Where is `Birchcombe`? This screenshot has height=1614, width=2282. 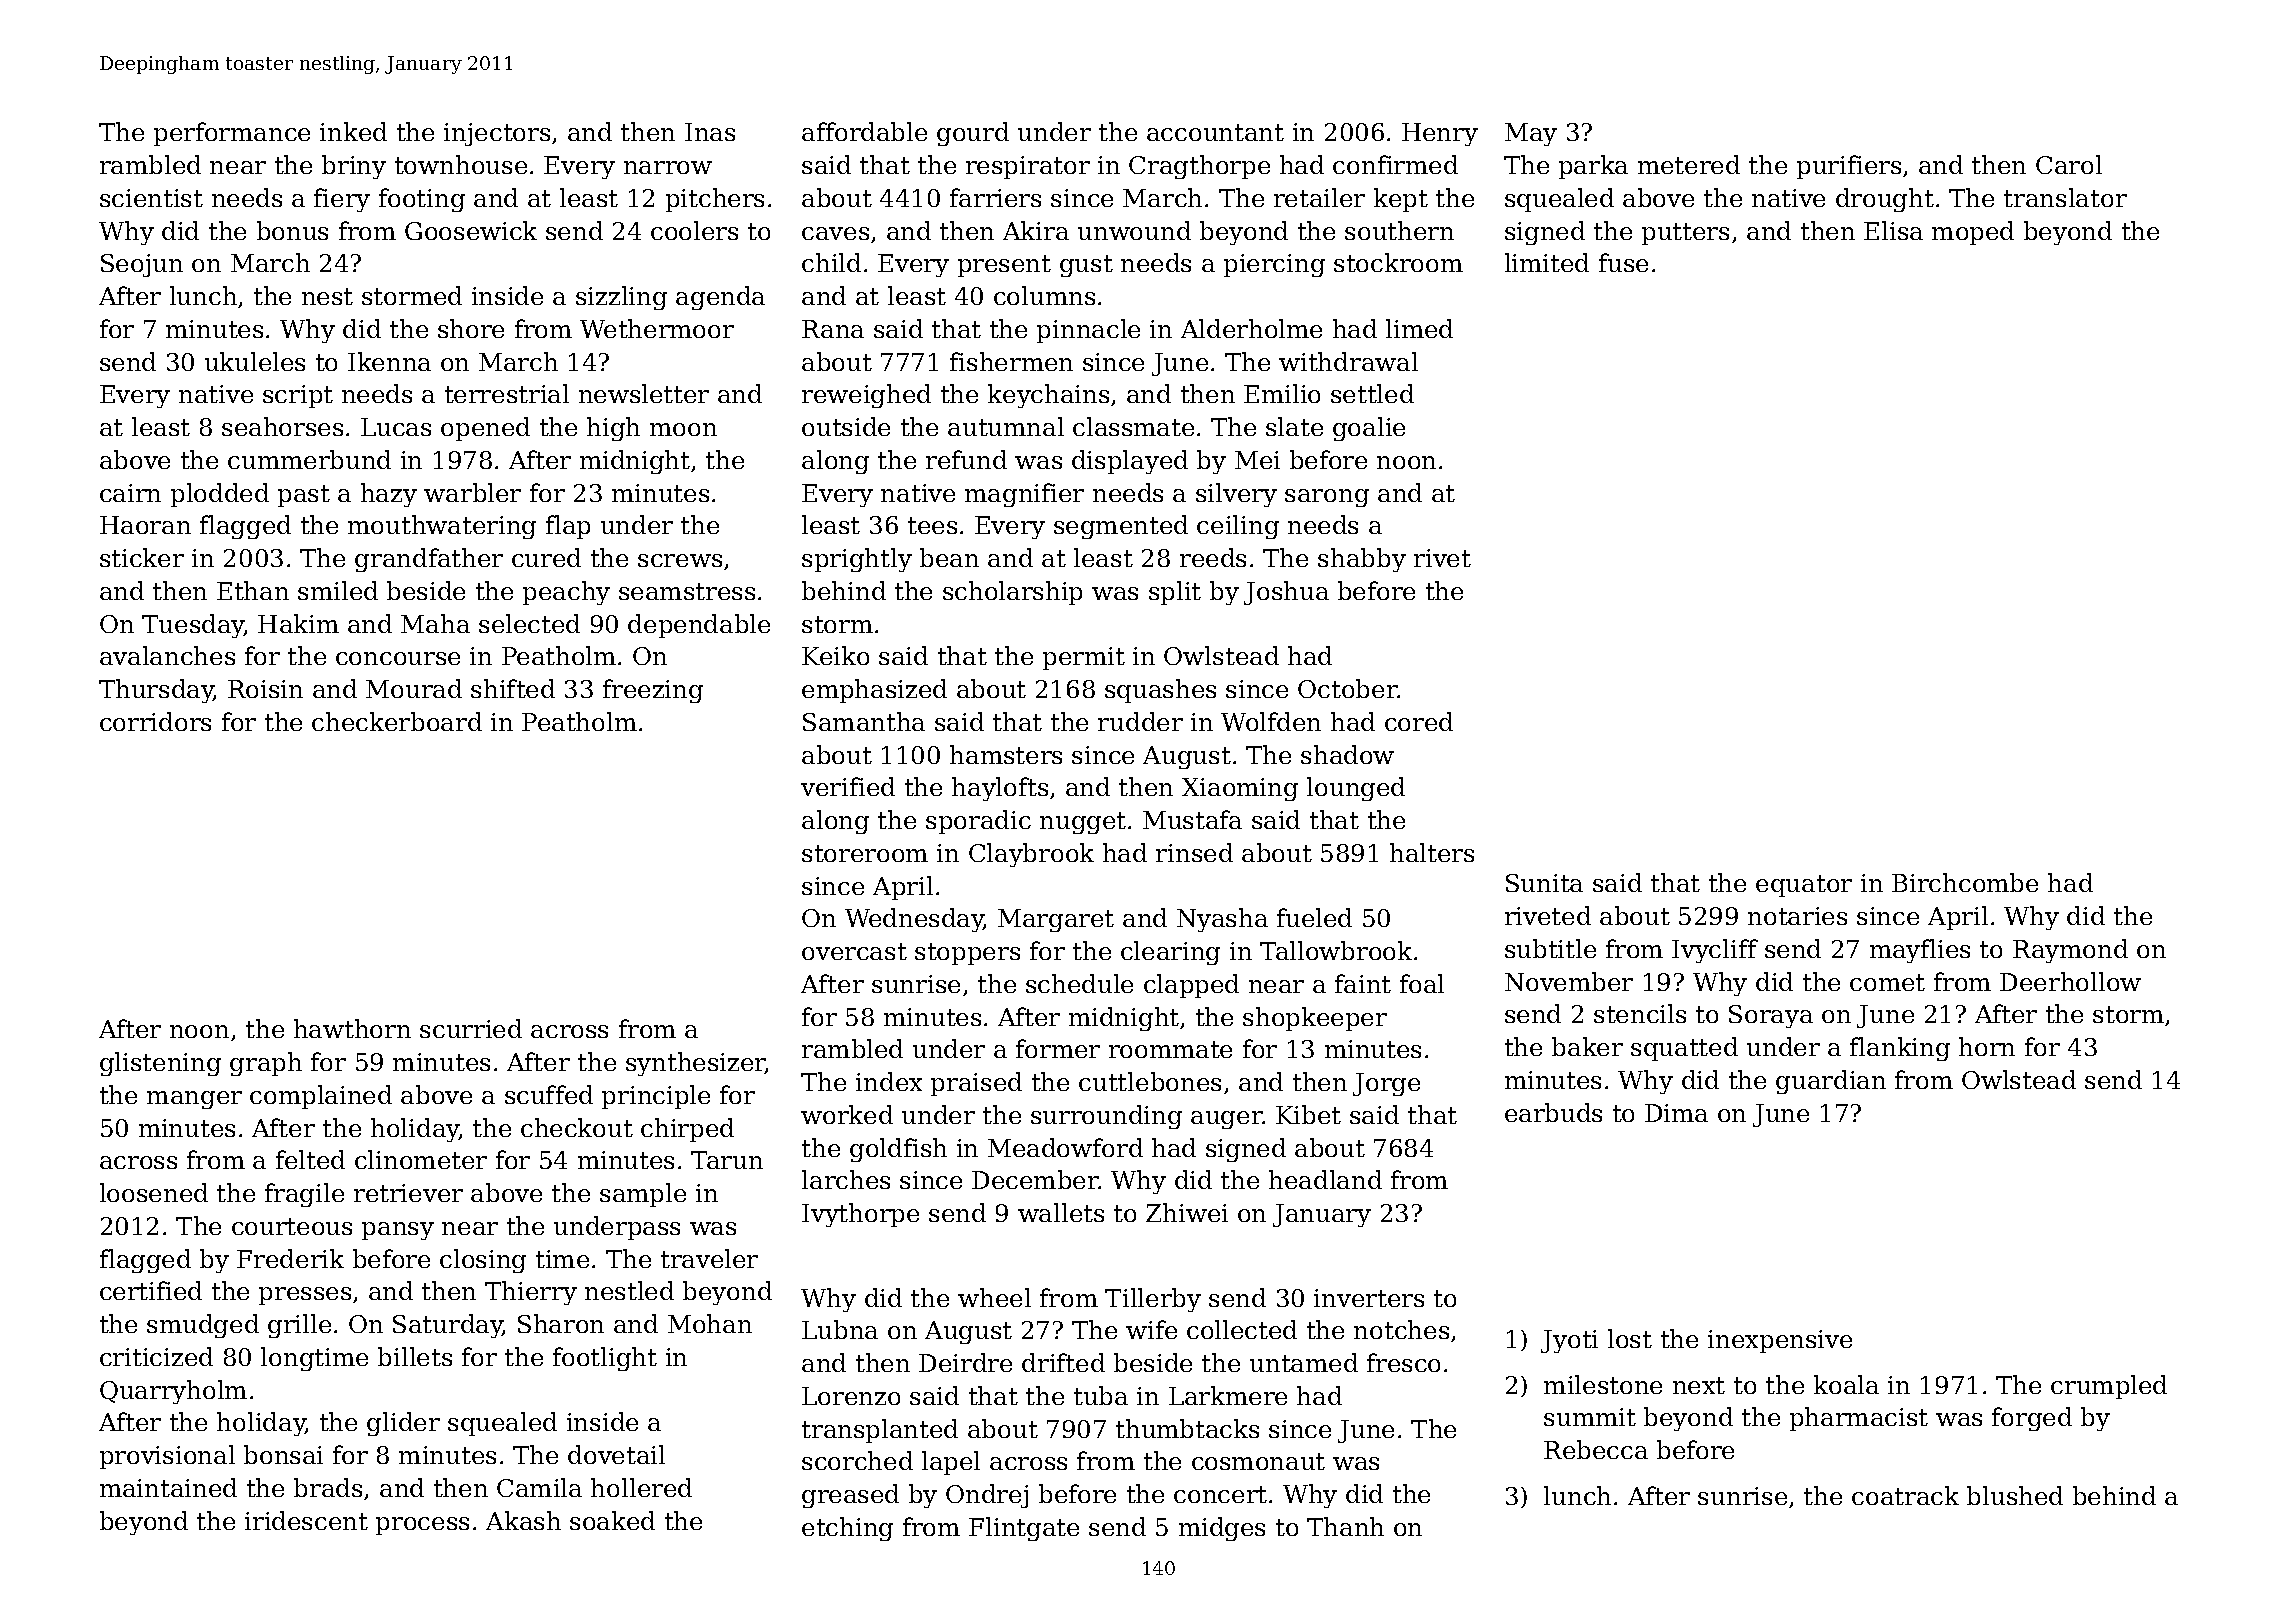
Birchcombe is located at coordinates (1965, 882).
